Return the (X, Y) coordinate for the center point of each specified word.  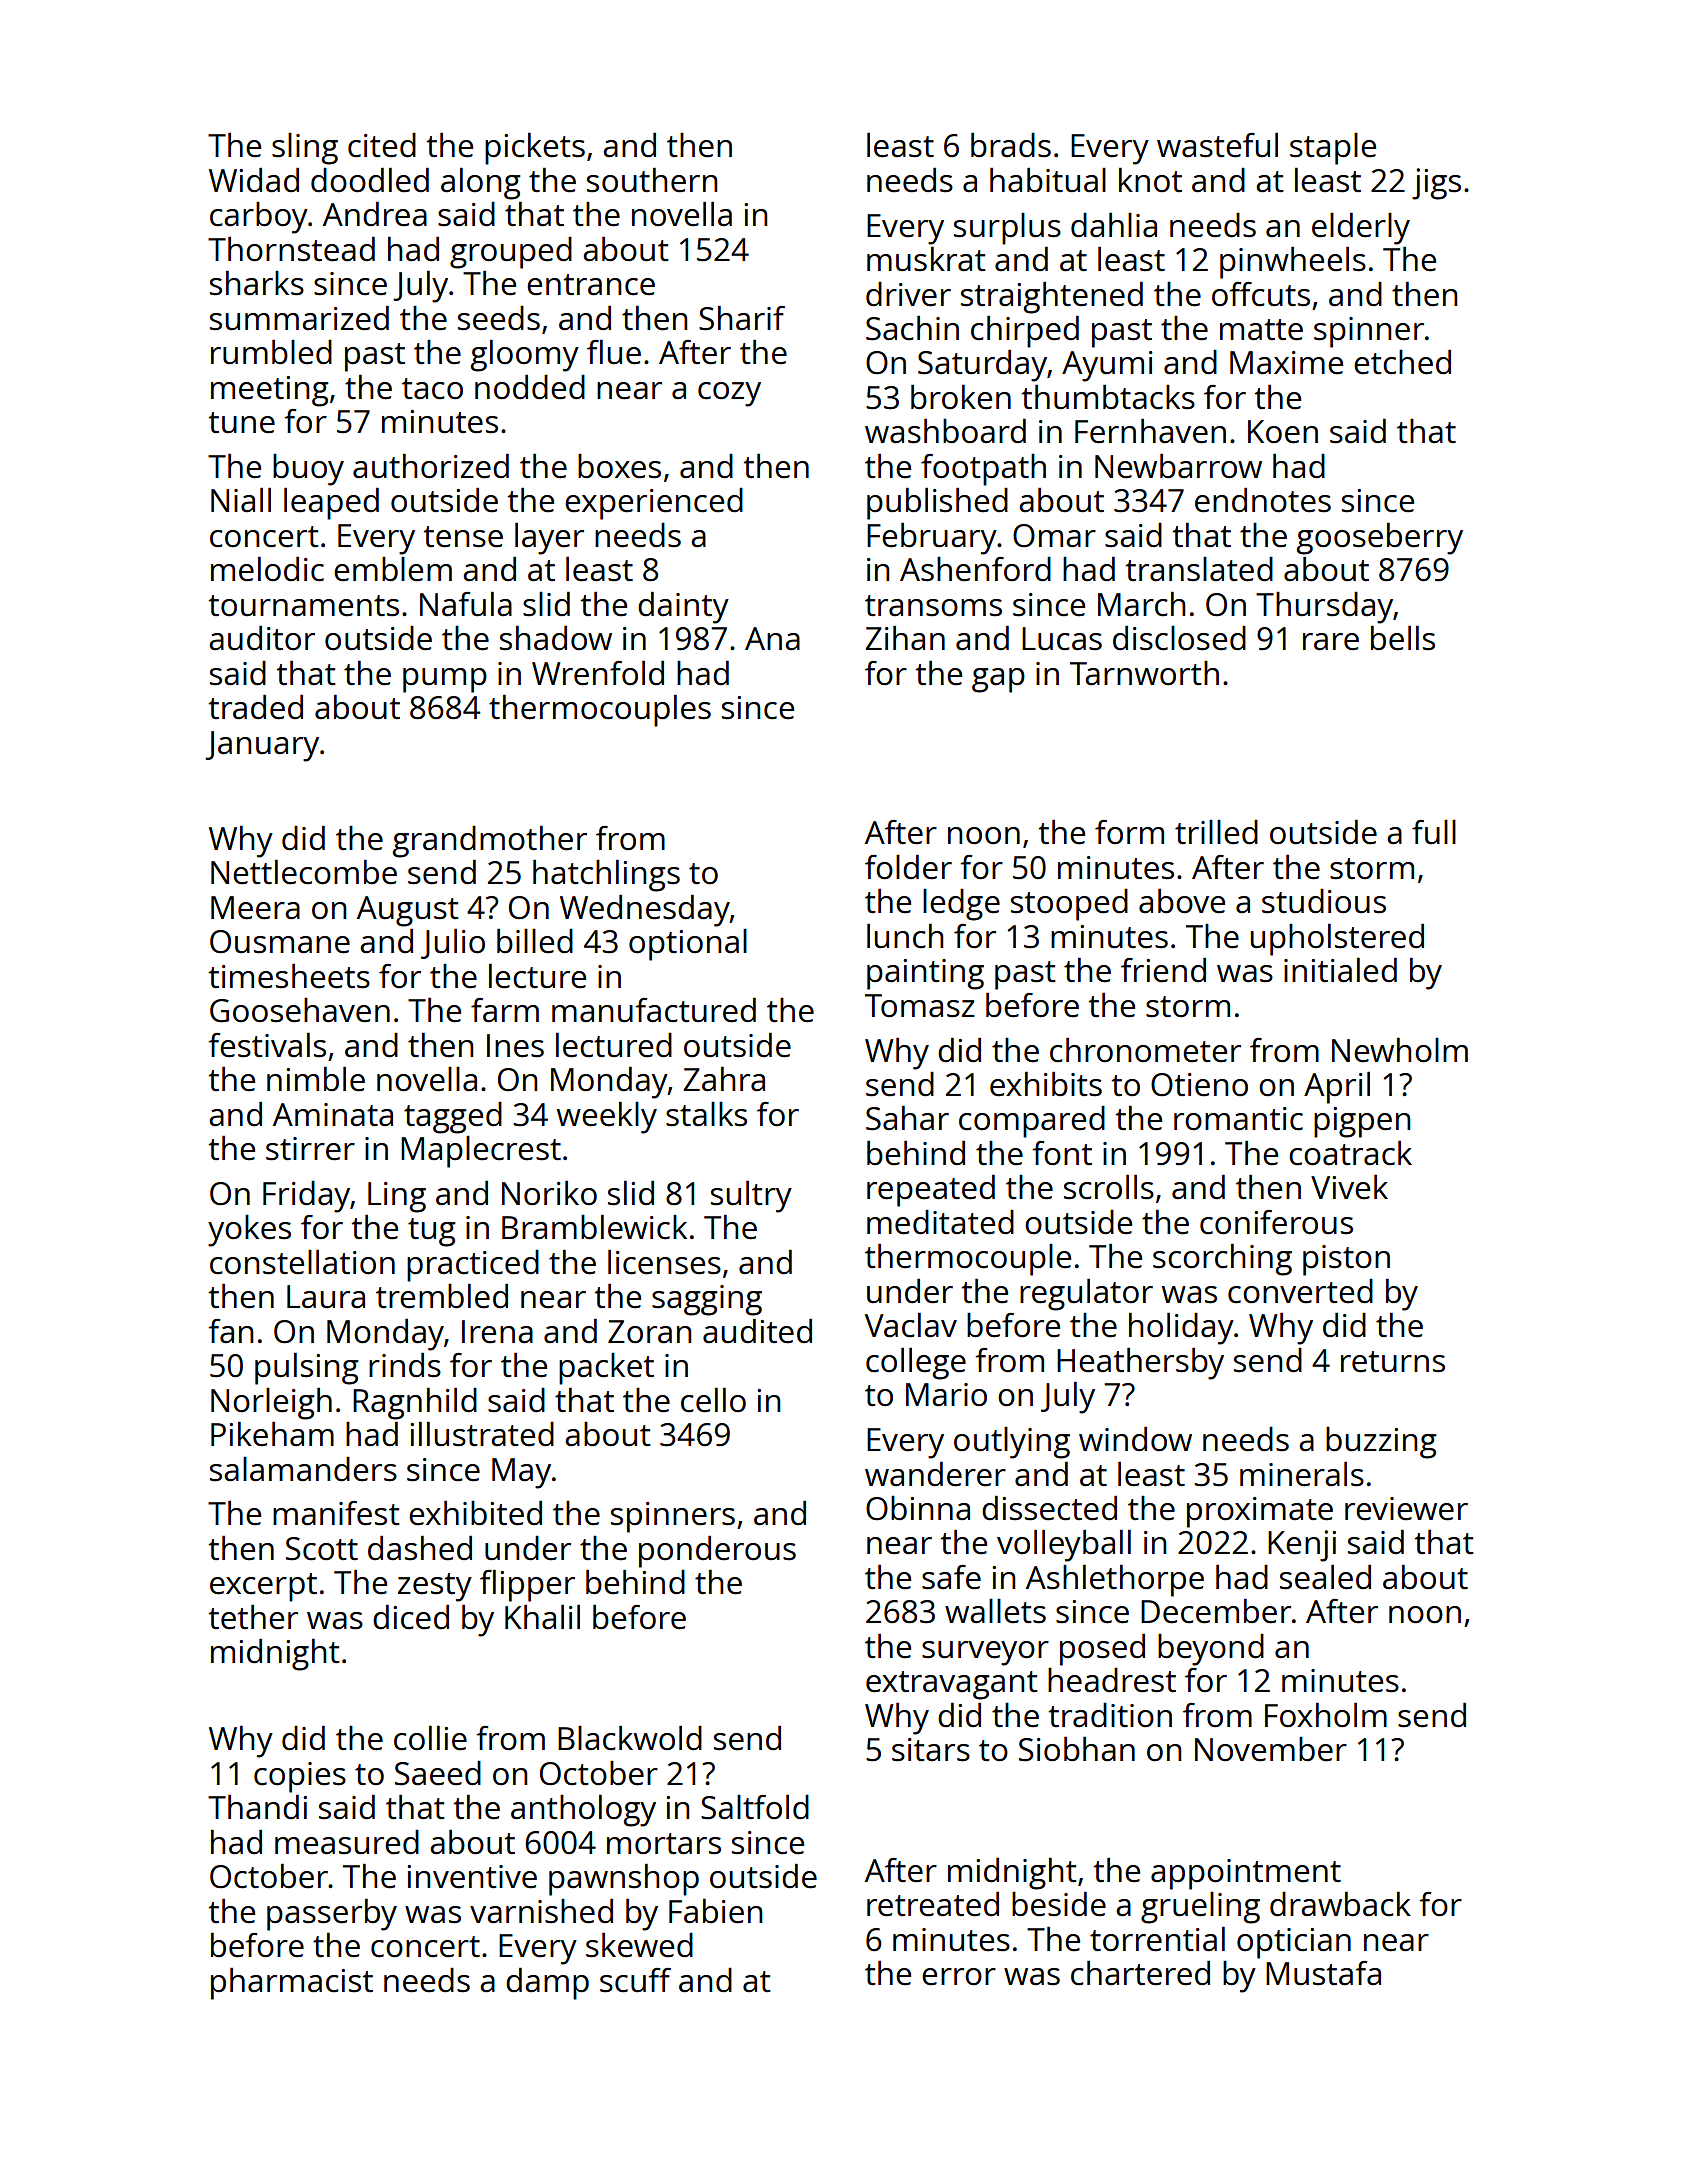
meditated (940, 1222)
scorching (1222, 1259)
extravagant (952, 1685)
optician (1294, 1943)
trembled (442, 1296)
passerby (332, 1914)
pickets (535, 148)
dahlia (1114, 225)
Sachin (912, 328)
